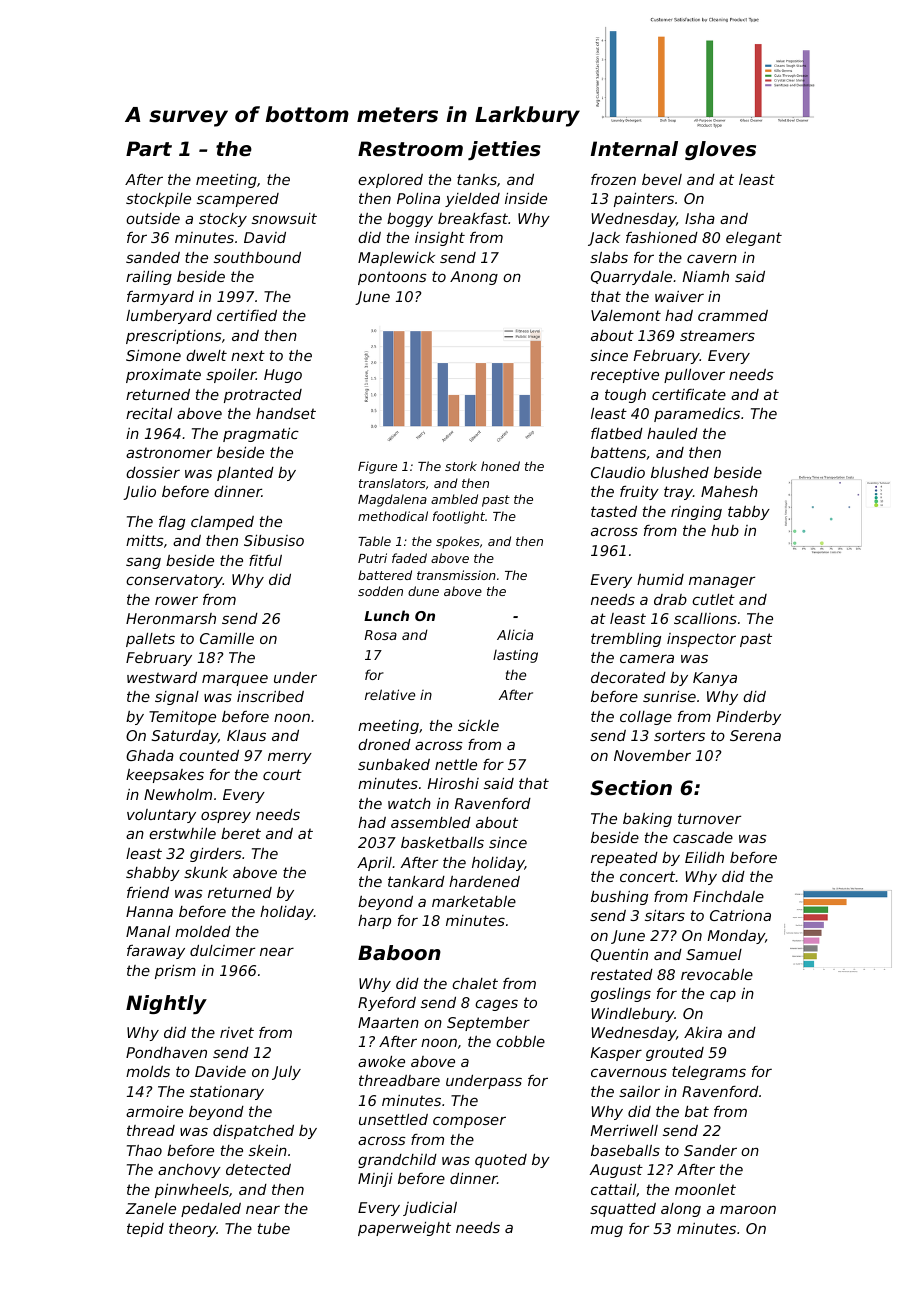 Image resolution: width=908 pixels, height=1316 pixels. Describe the element at coordinates (149, 148) in the screenshot. I see `Part` at that location.
